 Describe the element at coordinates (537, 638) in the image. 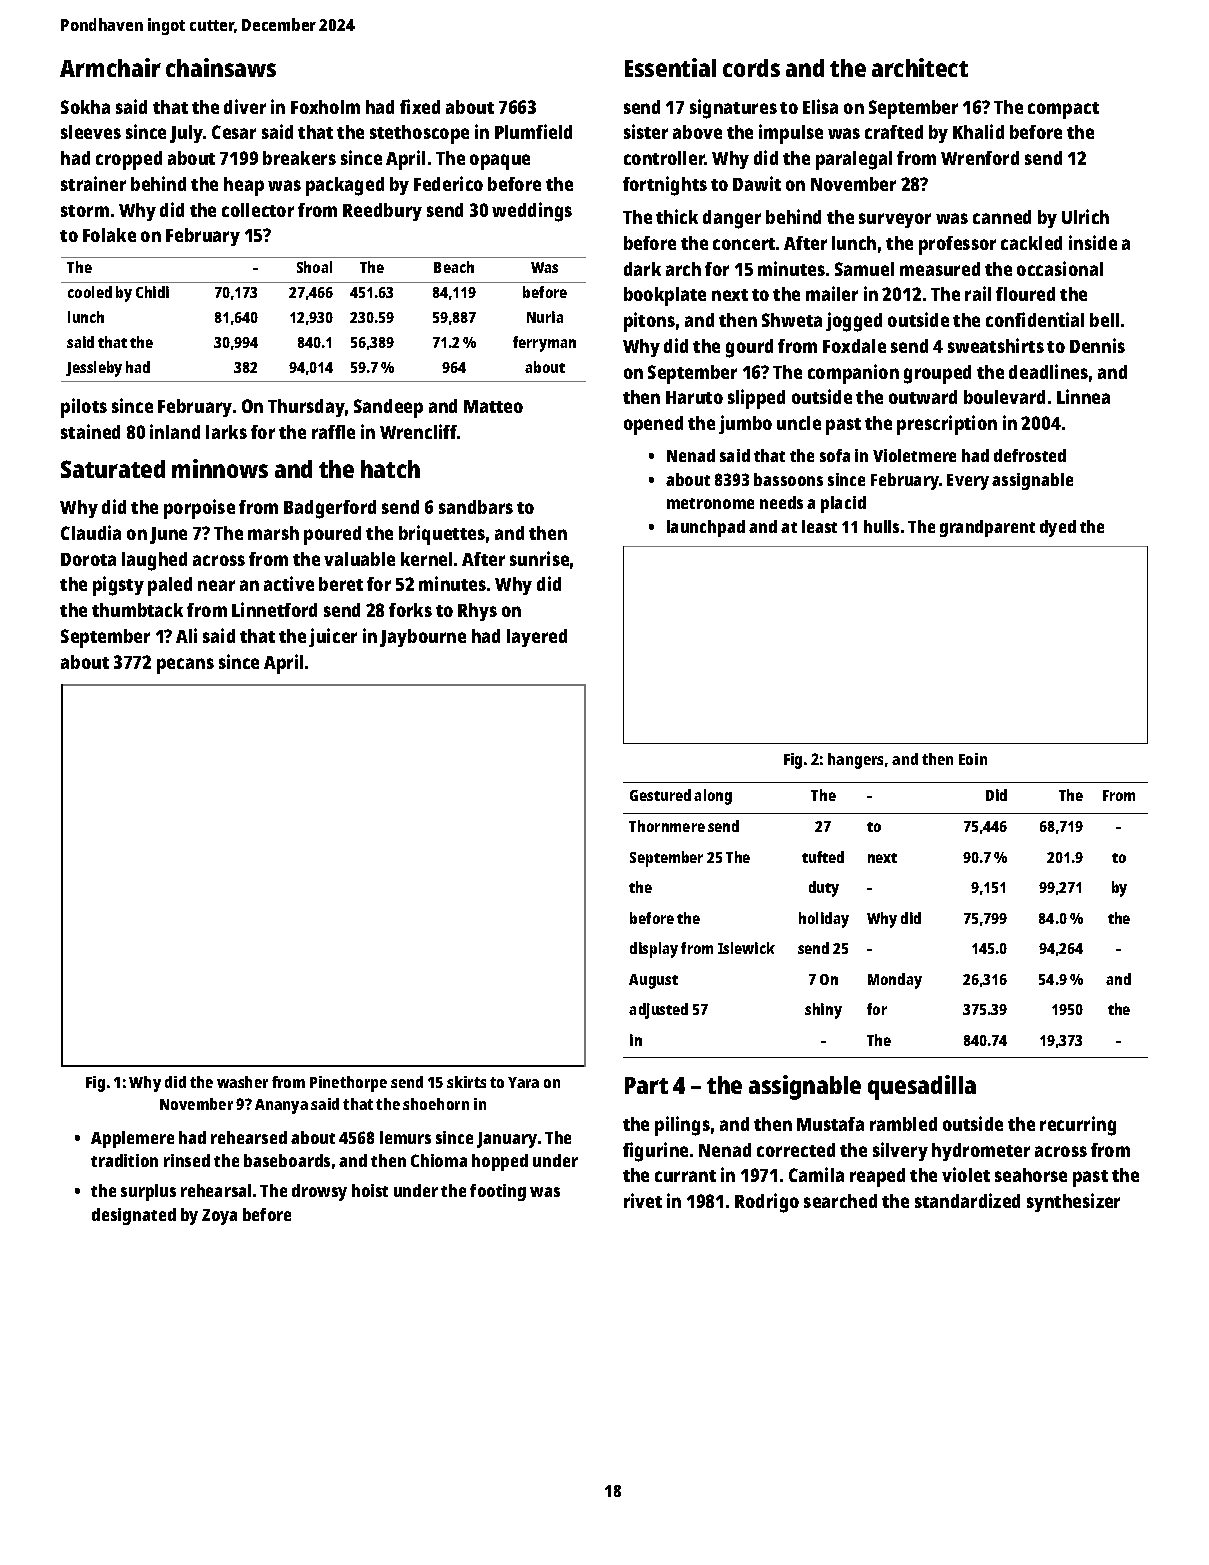

I see `layered` at that location.
